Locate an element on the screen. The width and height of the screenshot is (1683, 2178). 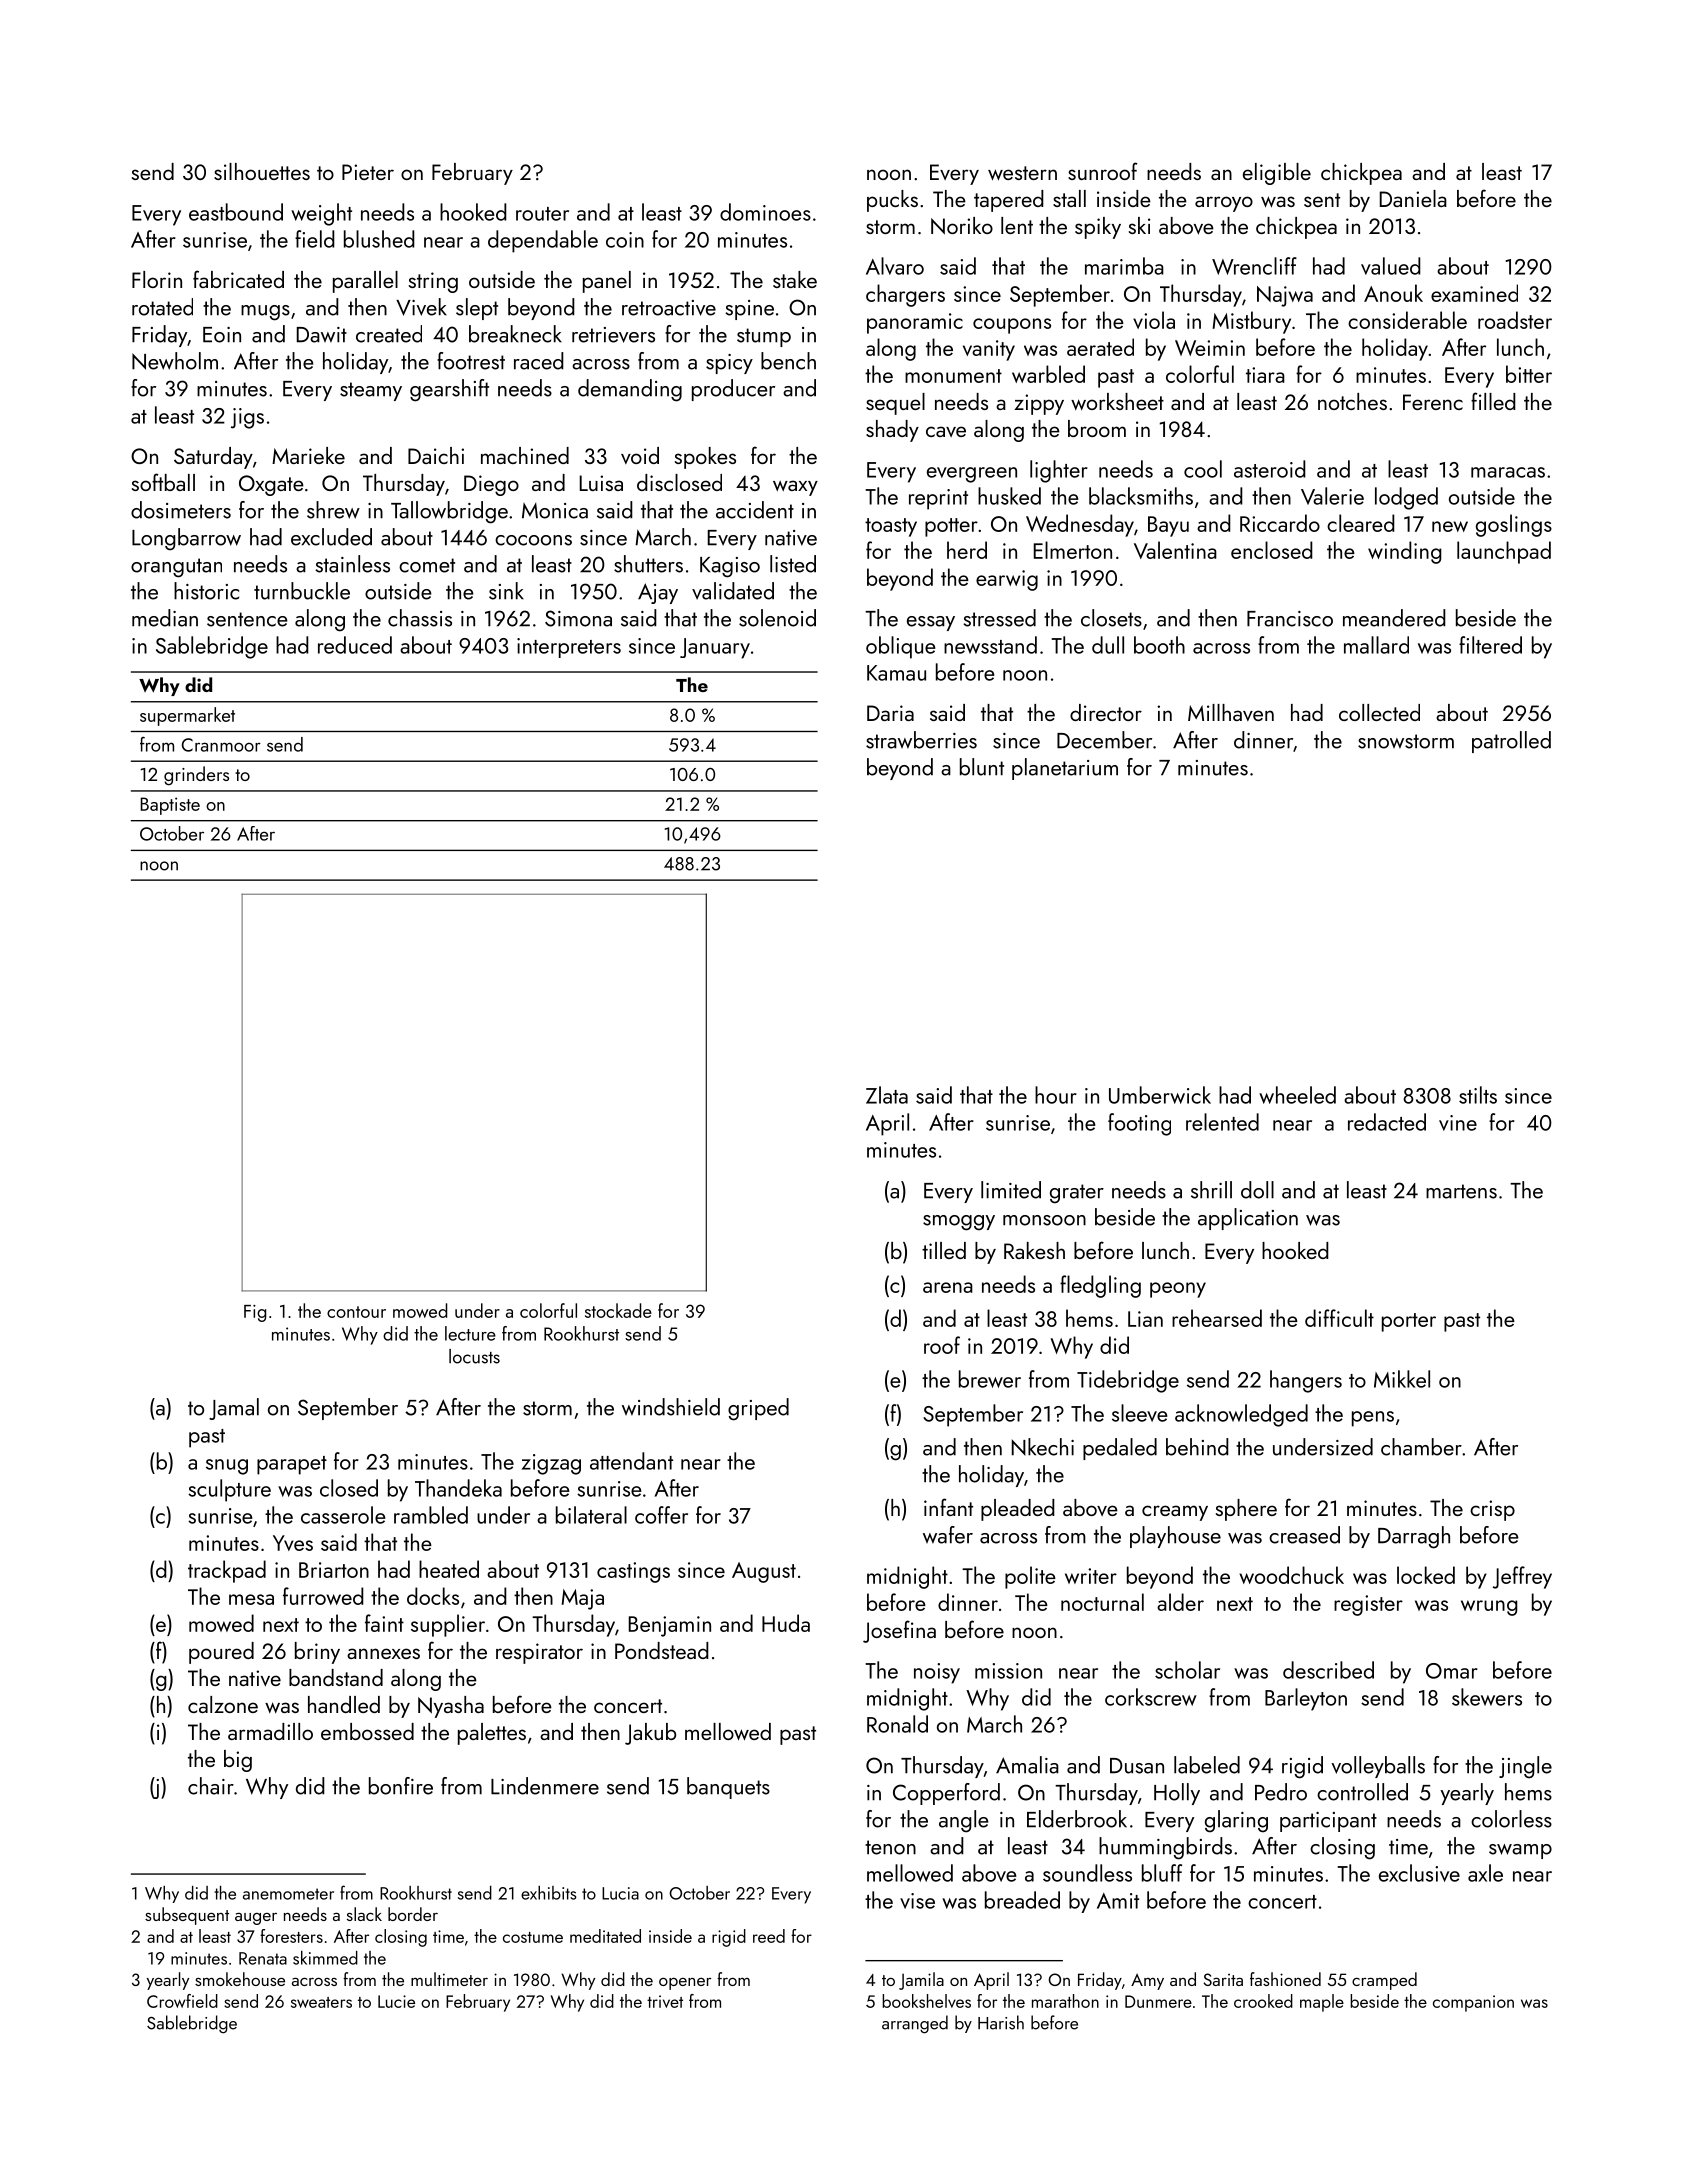
stilts is located at coordinates (1478, 1095).
